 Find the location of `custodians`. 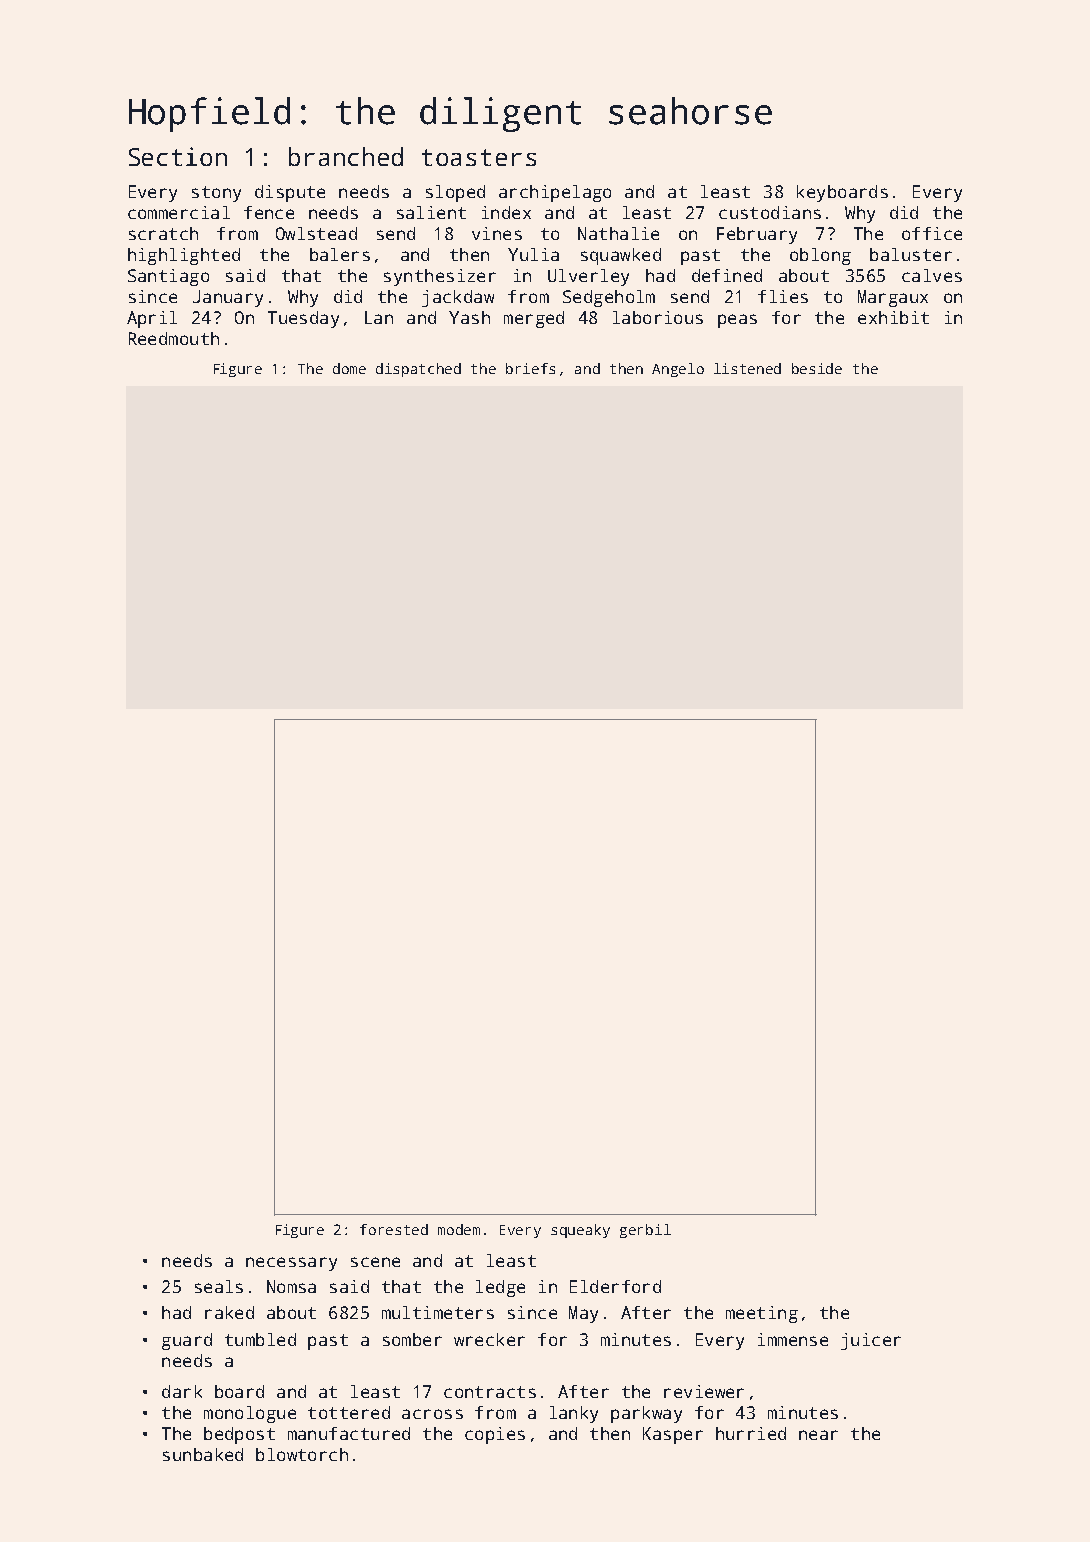

custodians is located at coordinates (770, 212).
